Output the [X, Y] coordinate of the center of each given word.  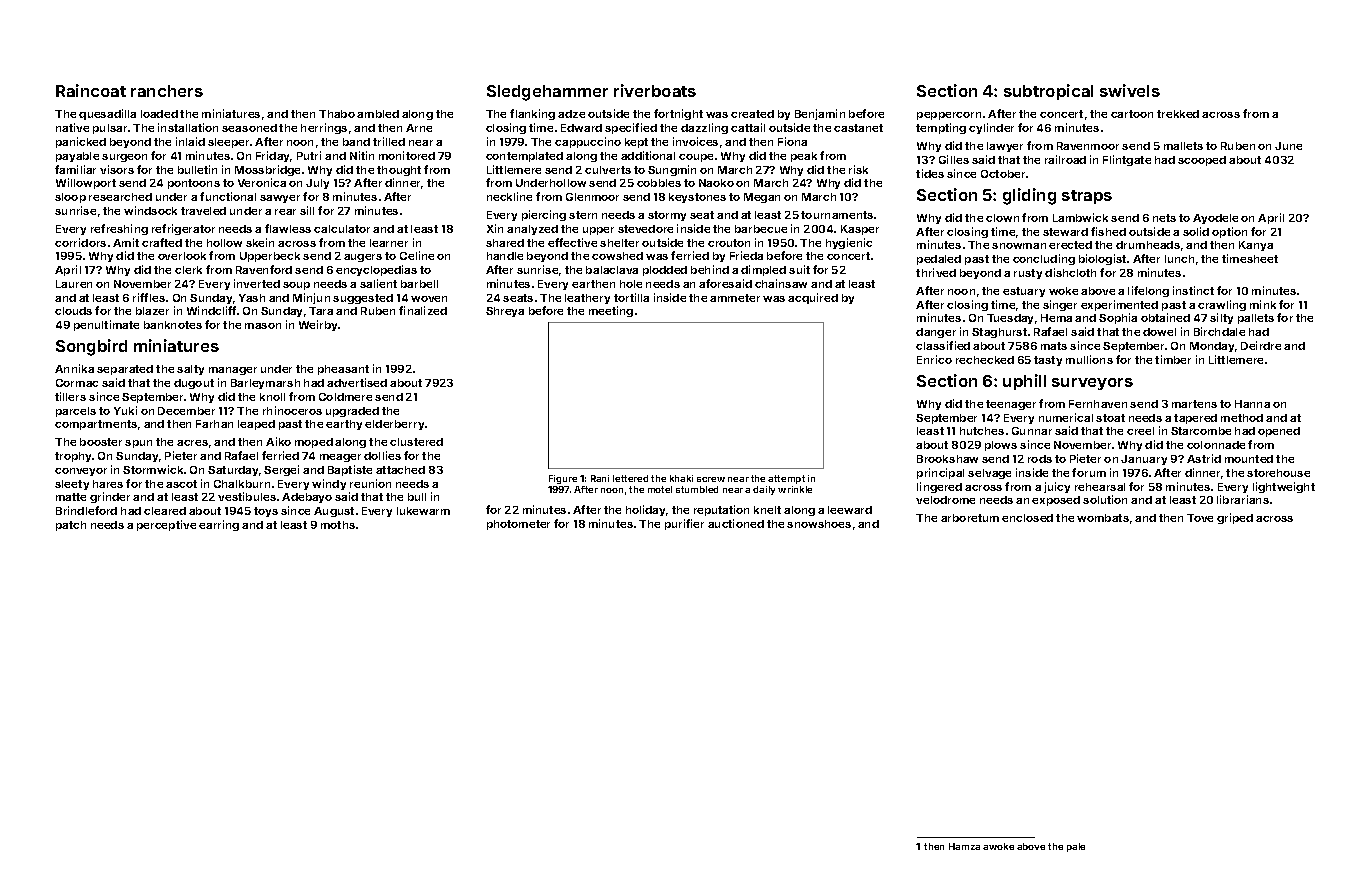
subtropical [1048, 92]
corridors [80, 242]
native [72, 127]
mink [1263, 304]
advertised [357, 382]
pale [1076, 847]
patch [71, 526]
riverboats [655, 90]
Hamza [964, 846]
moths [338, 525]
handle [505, 256]
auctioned [736, 523]
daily [764, 490]
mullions [1089, 359]
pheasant [343, 370]
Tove [1200, 518]
